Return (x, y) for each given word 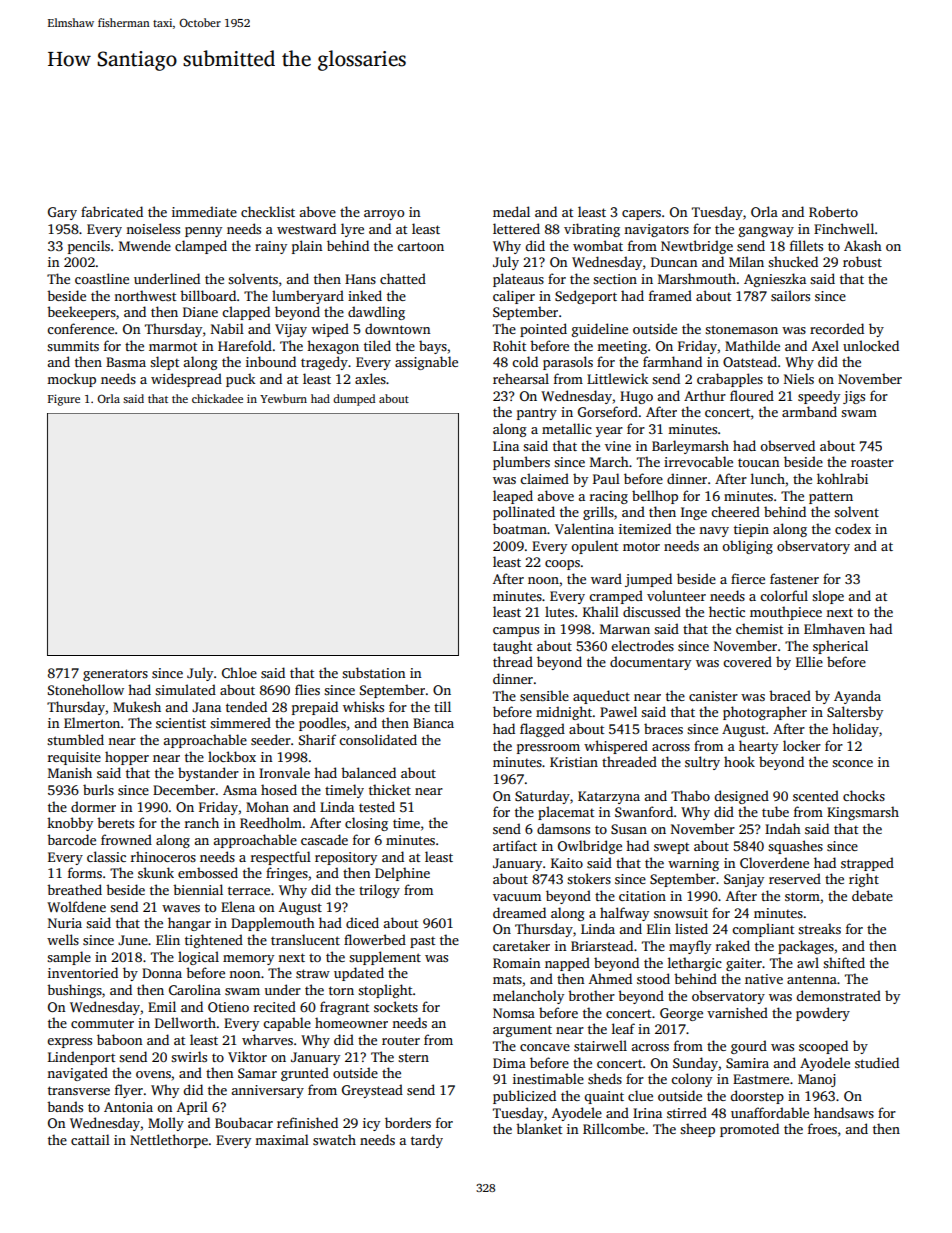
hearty (758, 747)
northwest (145, 295)
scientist (181, 723)
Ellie (809, 661)
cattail (90, 1139)
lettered (516, 228)
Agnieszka (775, 280)
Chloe (239, 672)
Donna (162, 973)
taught (512, 647)
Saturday (542, 797)
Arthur (705, 395)
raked (733, 945)
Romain (516, 963)
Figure (64, 400)
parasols (568, 363)
